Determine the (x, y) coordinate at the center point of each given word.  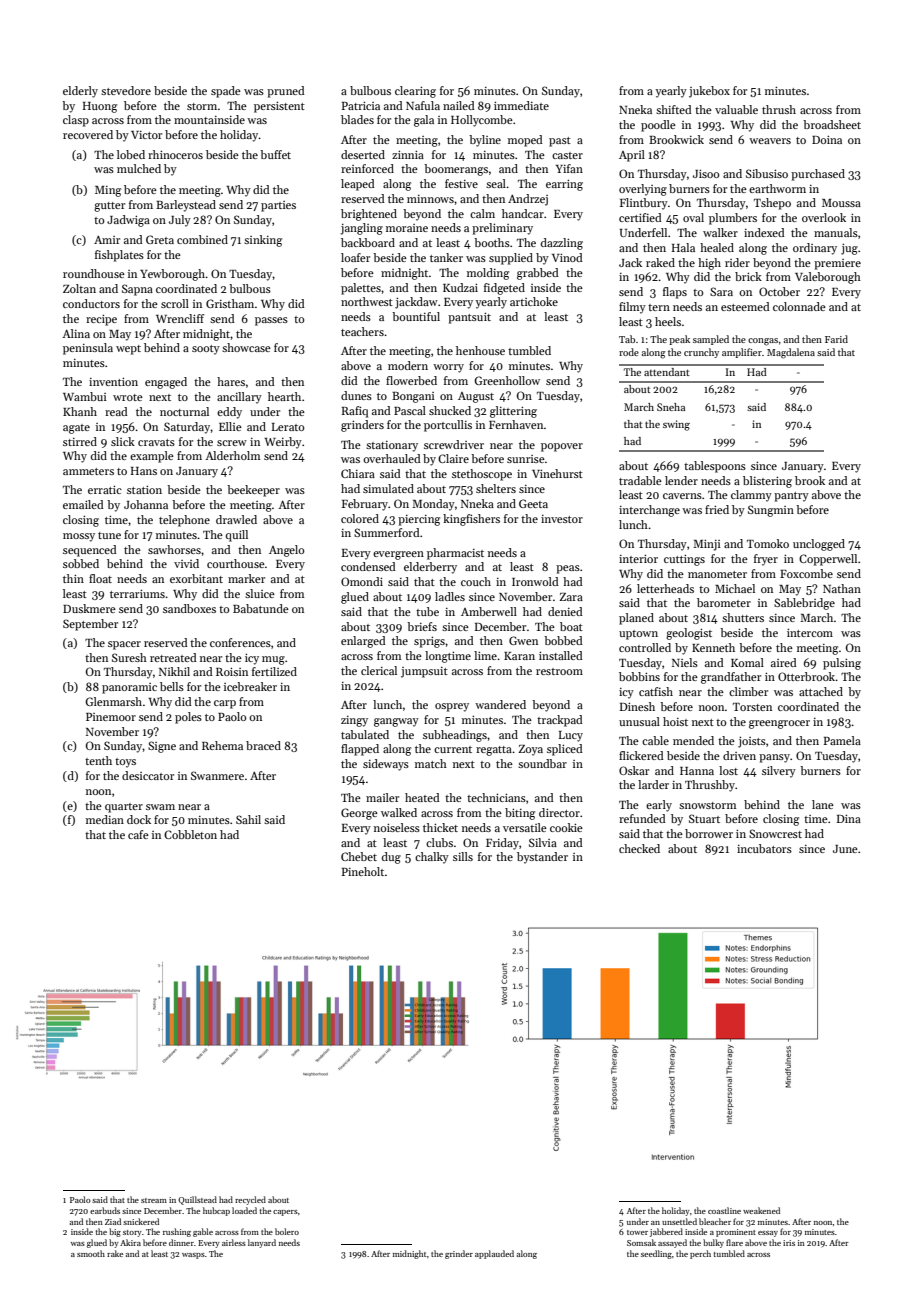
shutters (743, 617)
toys (125, 763)
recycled (250, 1200)
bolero (287, 1231)
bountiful (416, 316)
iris (789, 1243)
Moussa (841, 203)
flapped (360, 750)
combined (202, 239)
